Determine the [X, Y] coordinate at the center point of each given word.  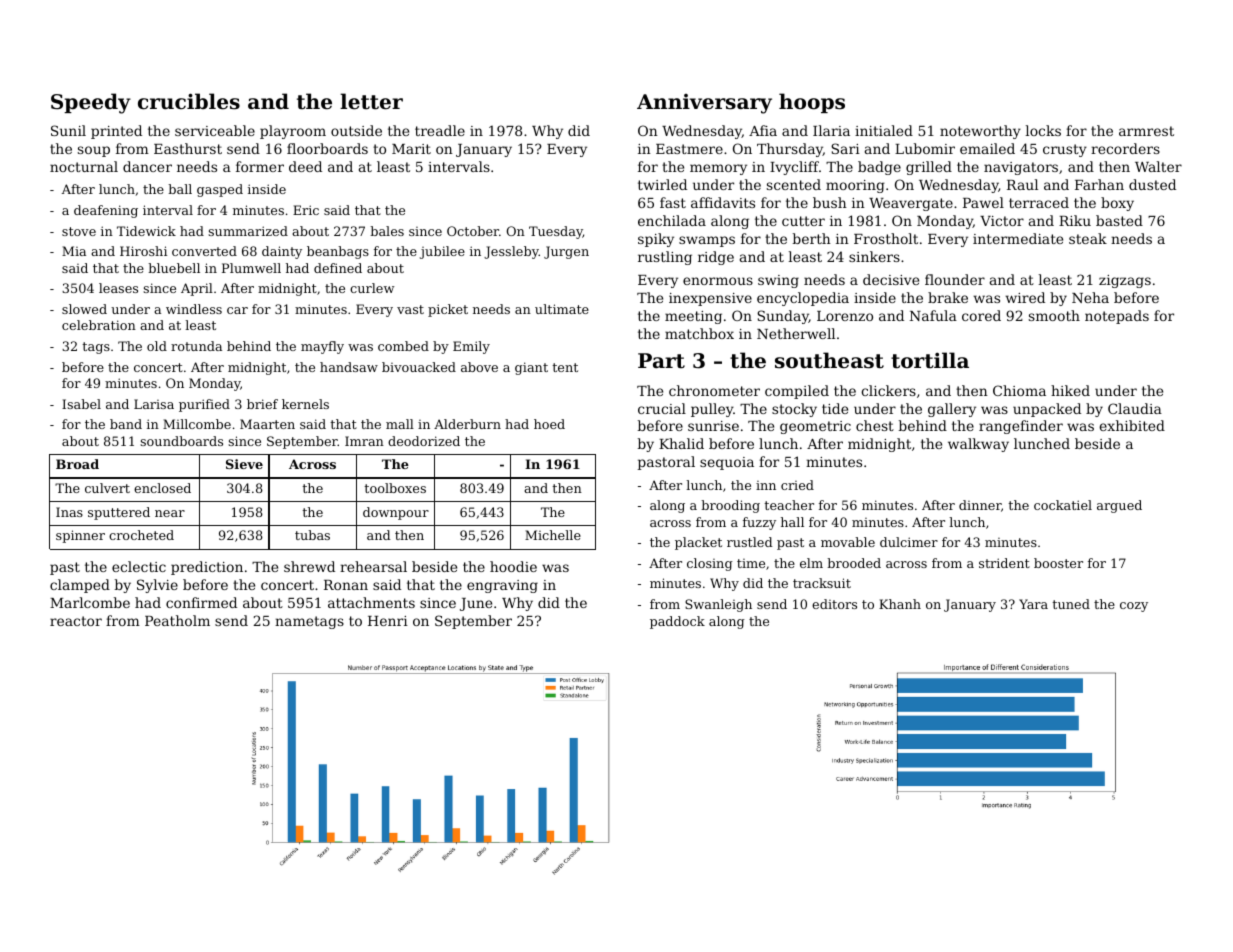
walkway [978, 445]
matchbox [699, 333]
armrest [1146, 131]
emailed [987, 148]
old [157, 346]
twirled [662, 184]
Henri [388, 621]
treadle [440, 130]
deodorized [424, 441]
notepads [1117, 317]
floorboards [327, 148]
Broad [77, 464]
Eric [306, 210]
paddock [677, 622]
